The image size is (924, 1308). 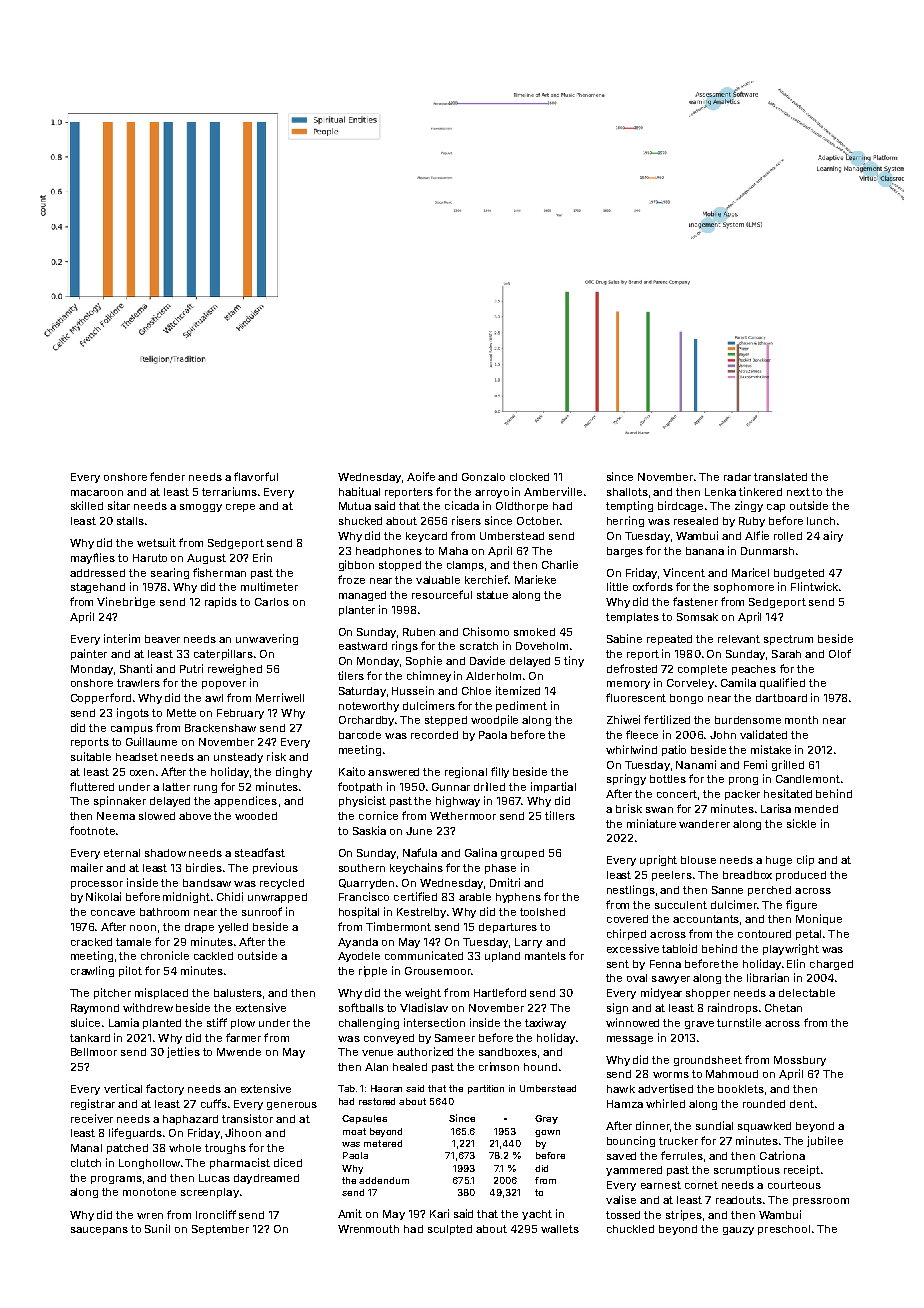 I want to click on Charlie, so click(x=560, y=564).
